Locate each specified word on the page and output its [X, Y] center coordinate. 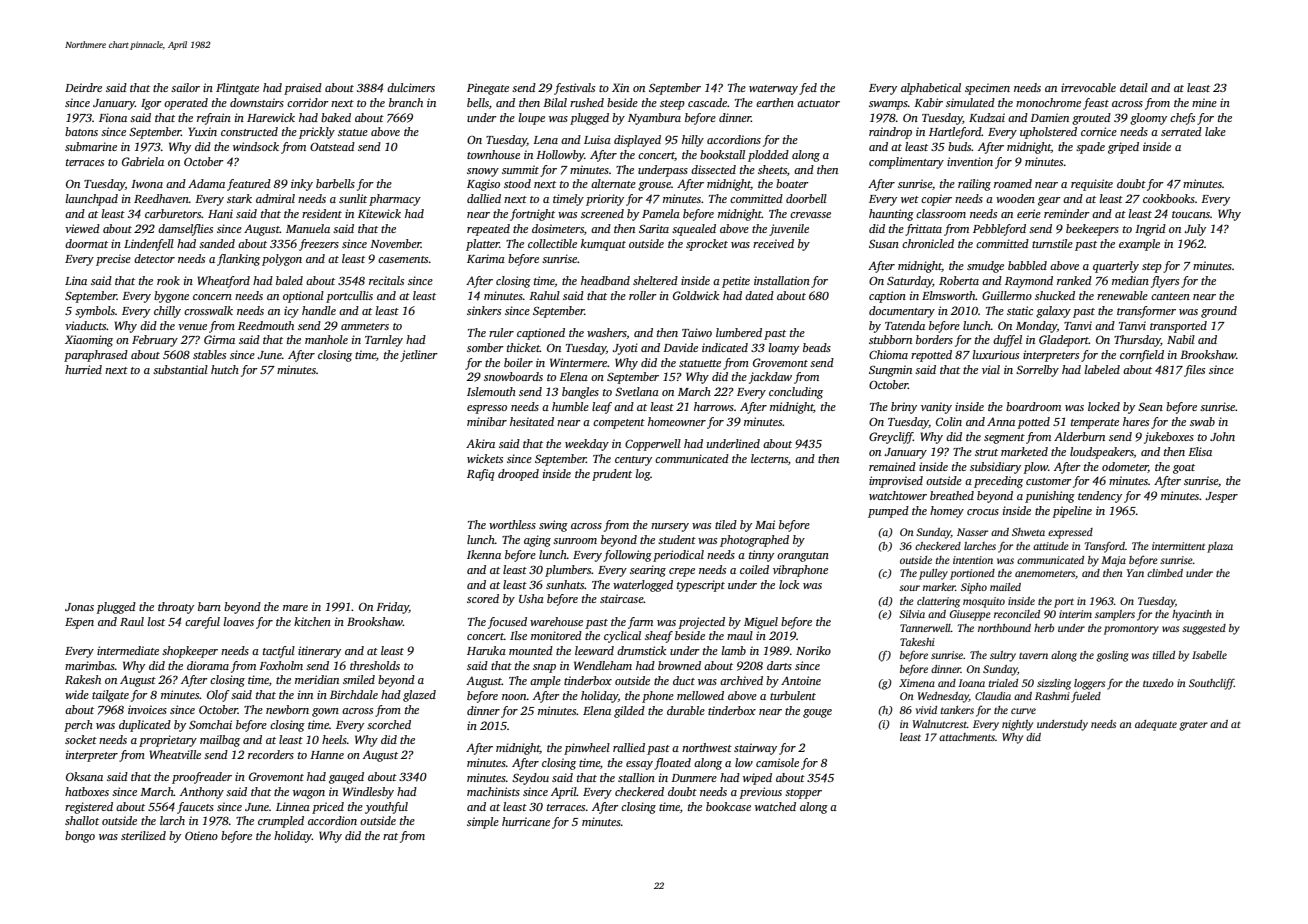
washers [607, 333]
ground [1219, 312]
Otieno [201, 835]
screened [602, 213]
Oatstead [332, 146]
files [1194, 371]
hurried [83, 369]
